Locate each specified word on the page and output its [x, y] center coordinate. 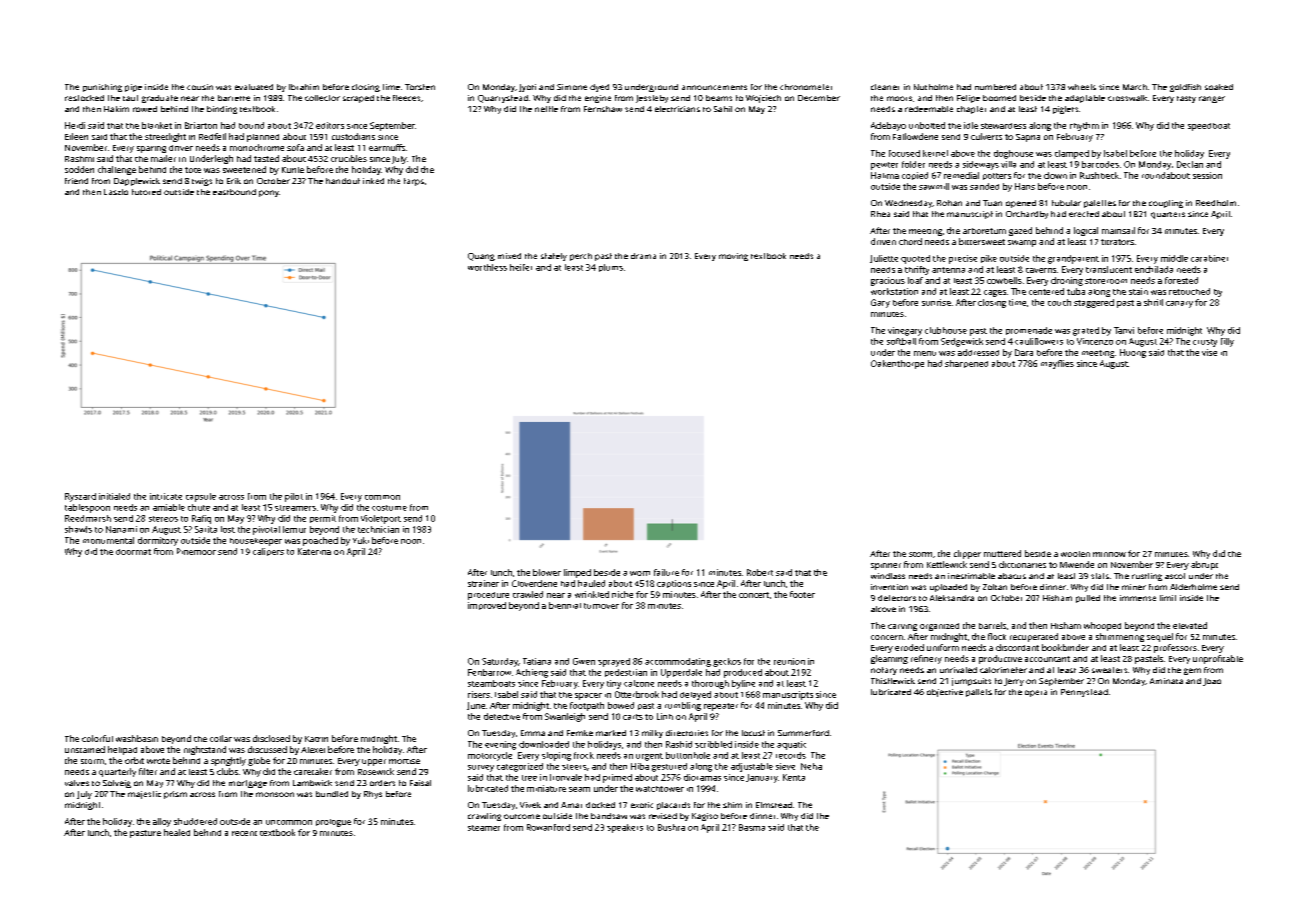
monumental [108, 540]
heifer [521, 267]
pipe [133, 88]
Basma [752, 827]
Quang [481, 257]
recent [244, 833]
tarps [414, 182]
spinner [886, 566]
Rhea [880, 214]
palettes [1100, 204]
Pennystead [1084, 693]
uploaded [948, 588]
